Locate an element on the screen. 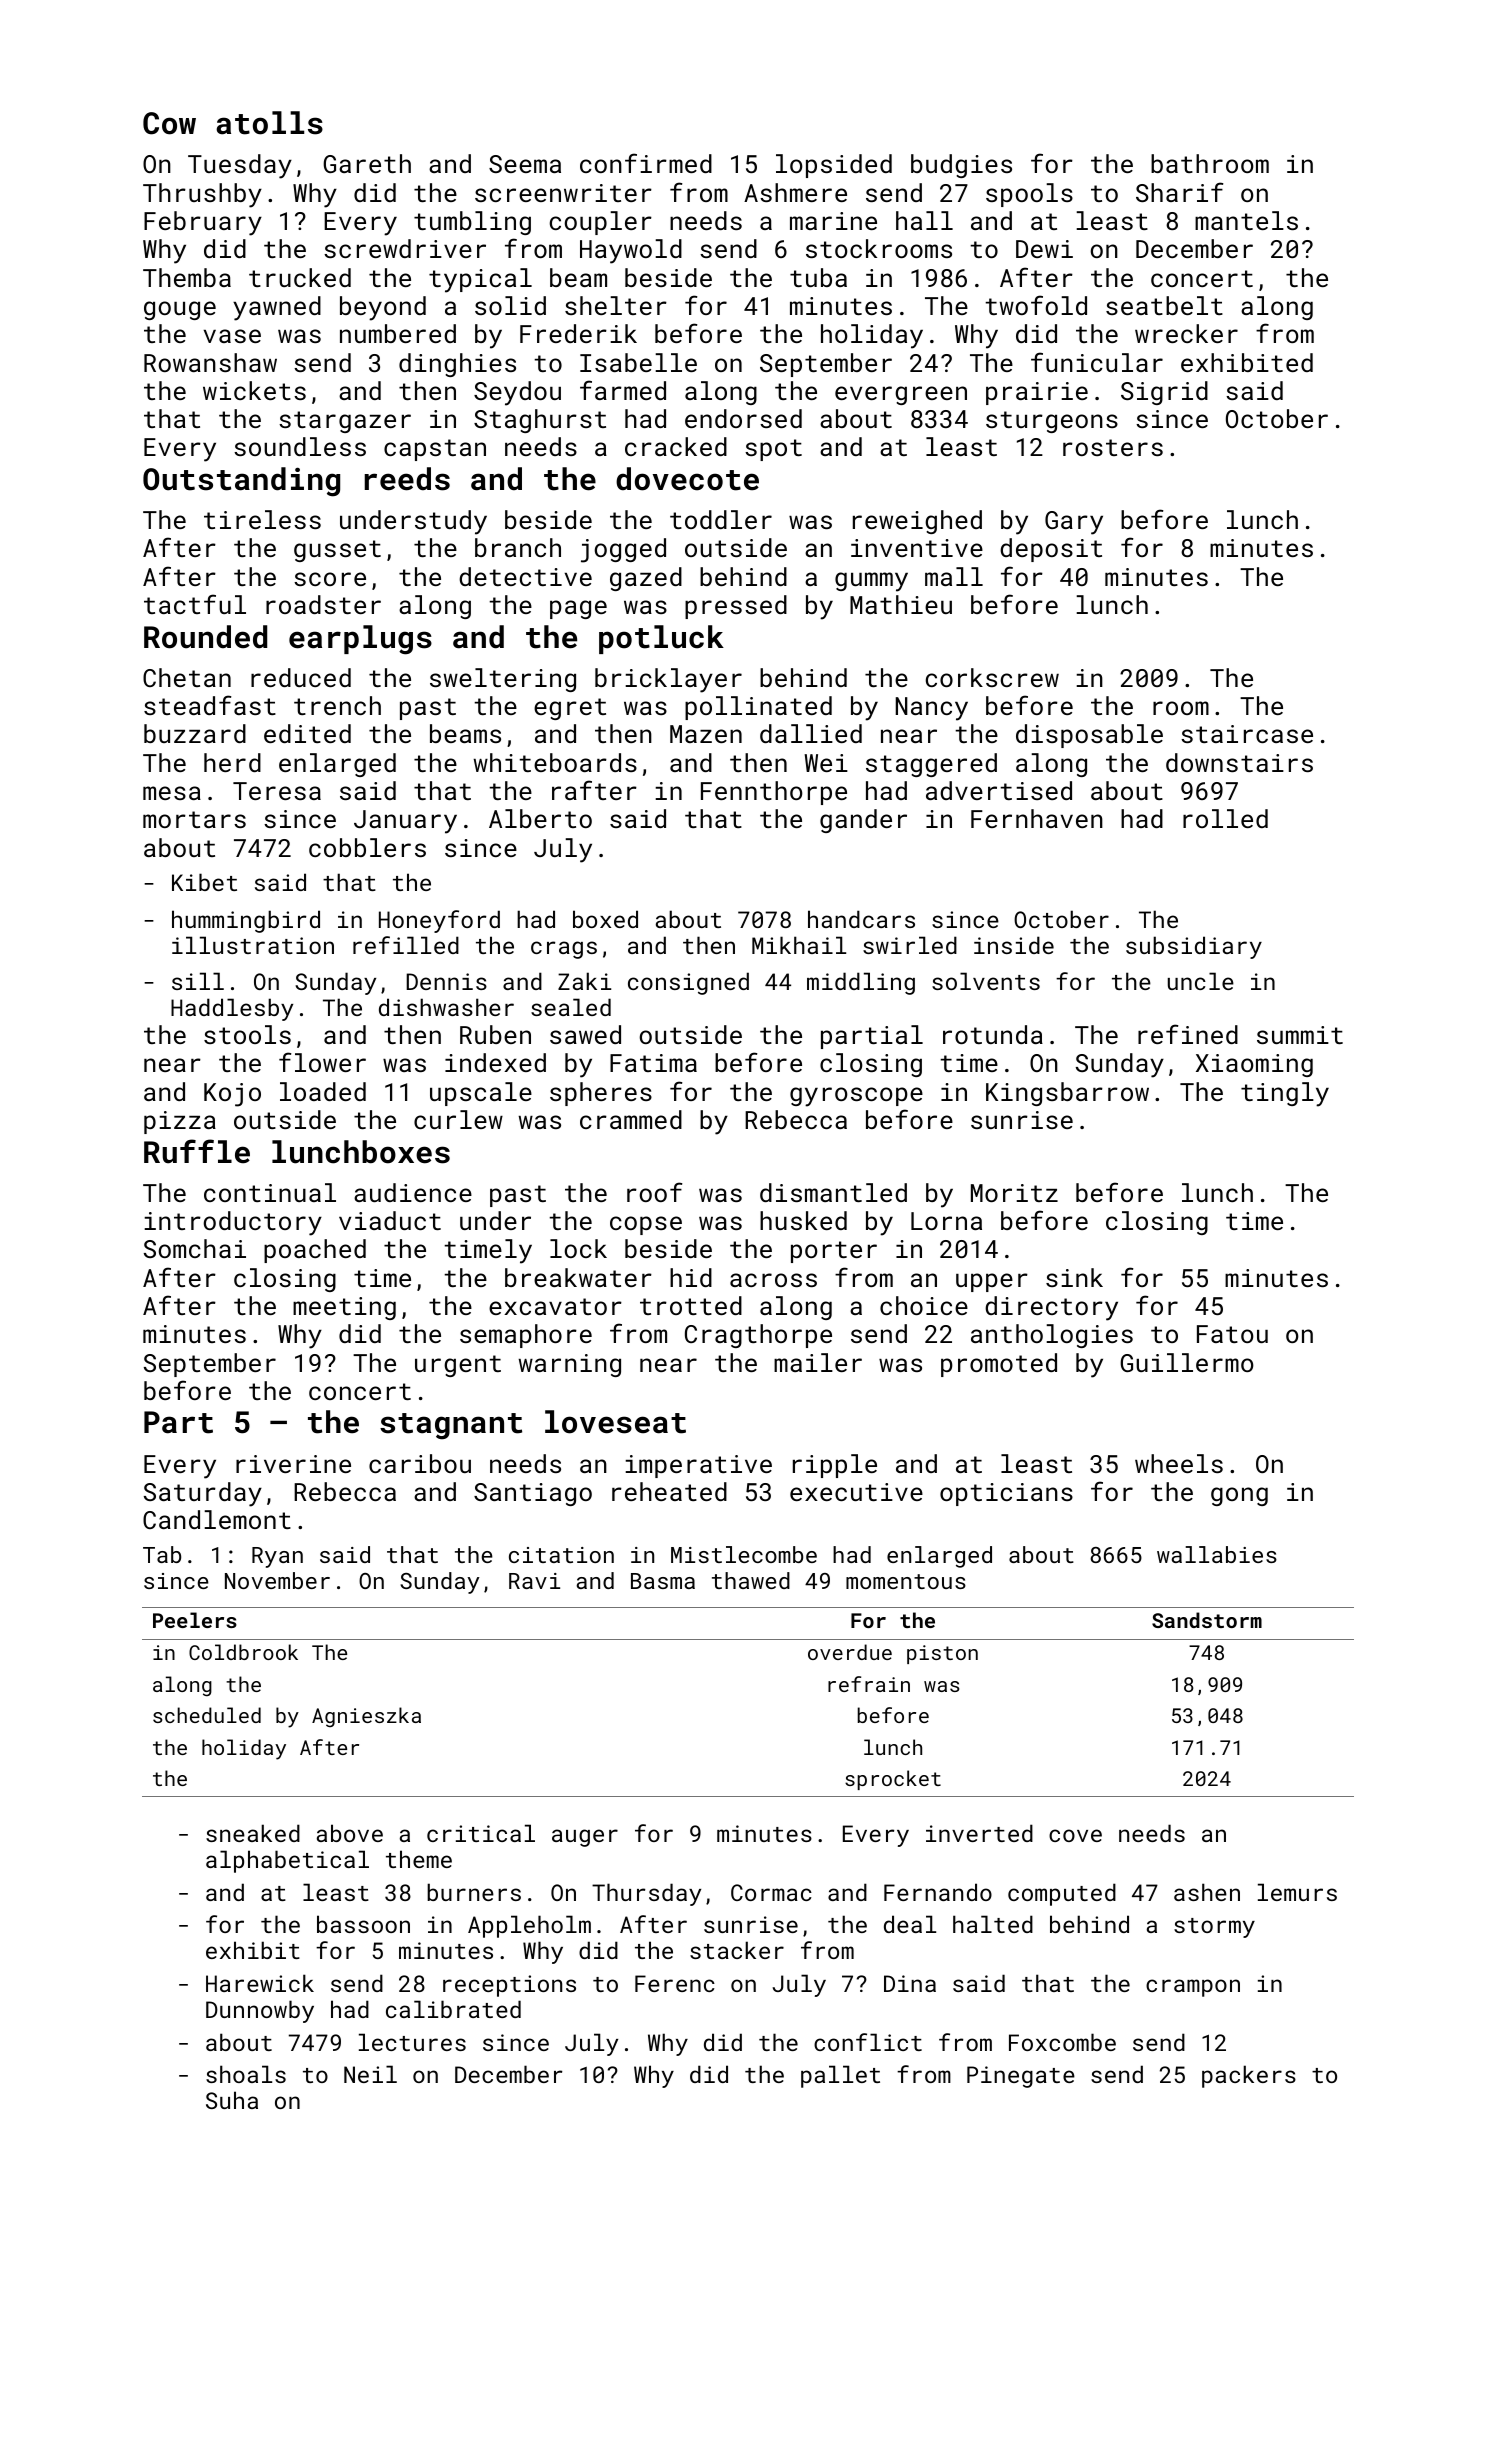 The width and height of the screenshot is (1496, 2464). Thrushby is located at coordinates (202, 195).
